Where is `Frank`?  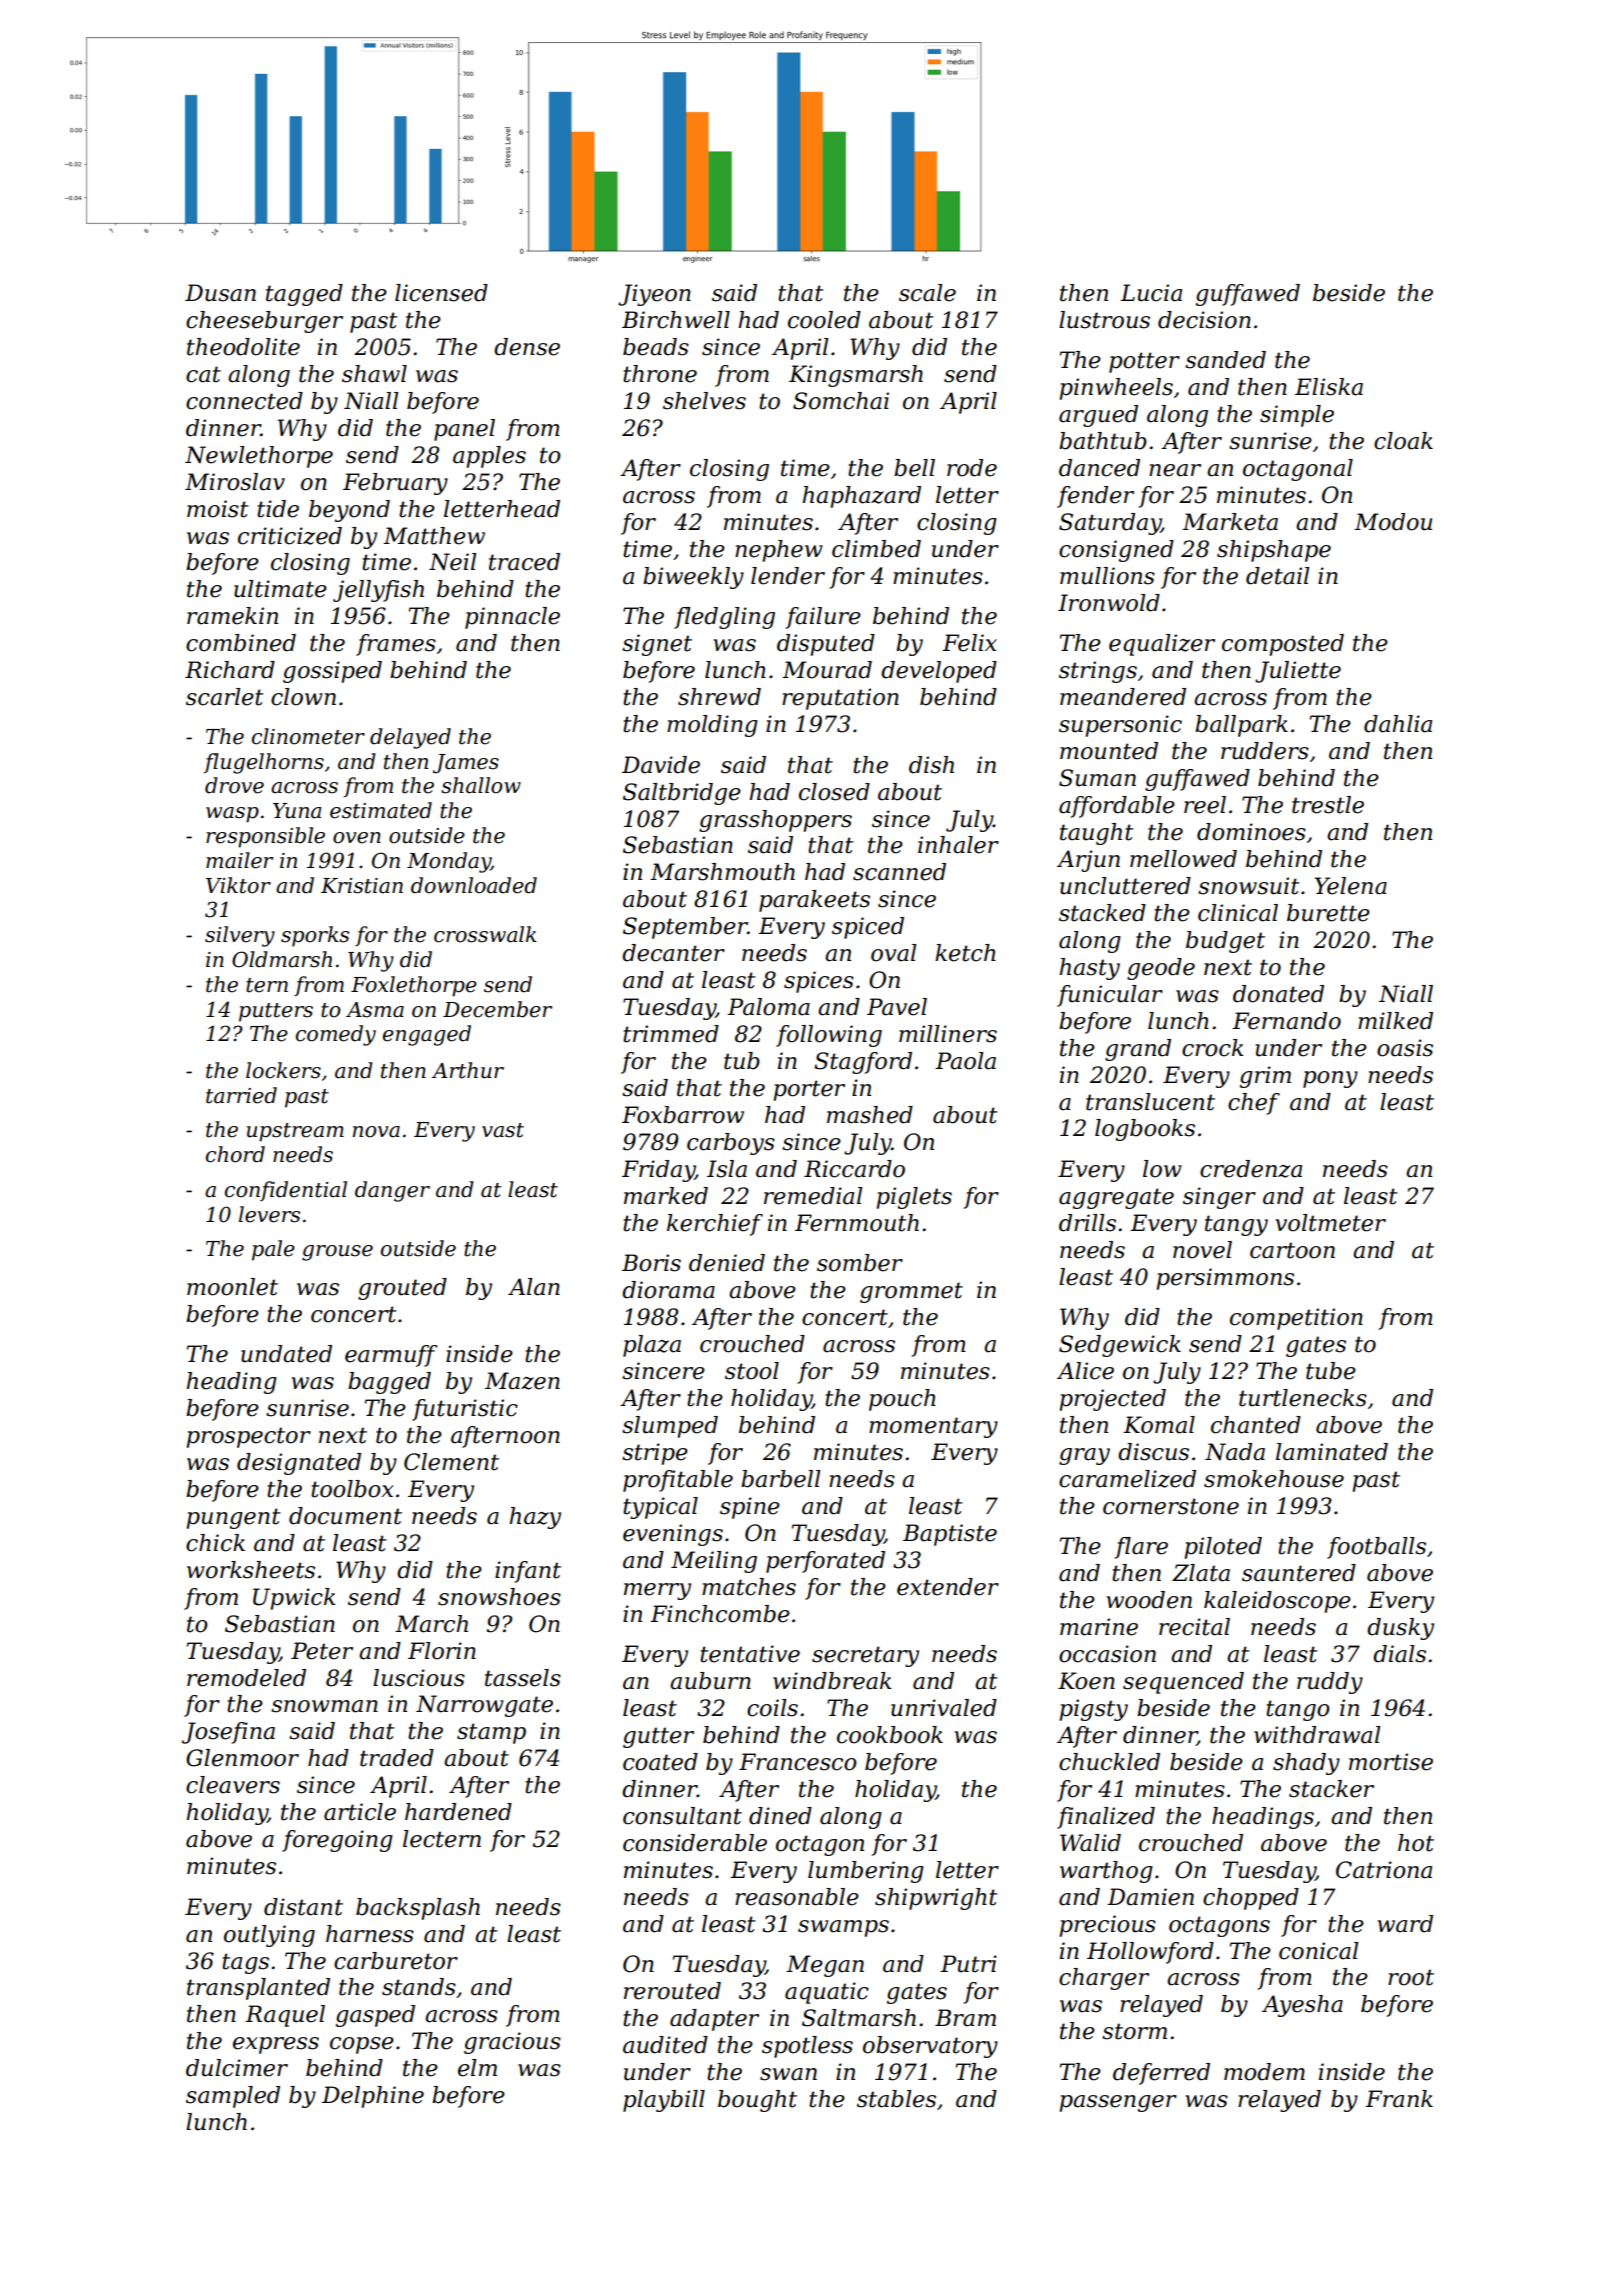 Frank is located at coordinates (1399, 2099).
